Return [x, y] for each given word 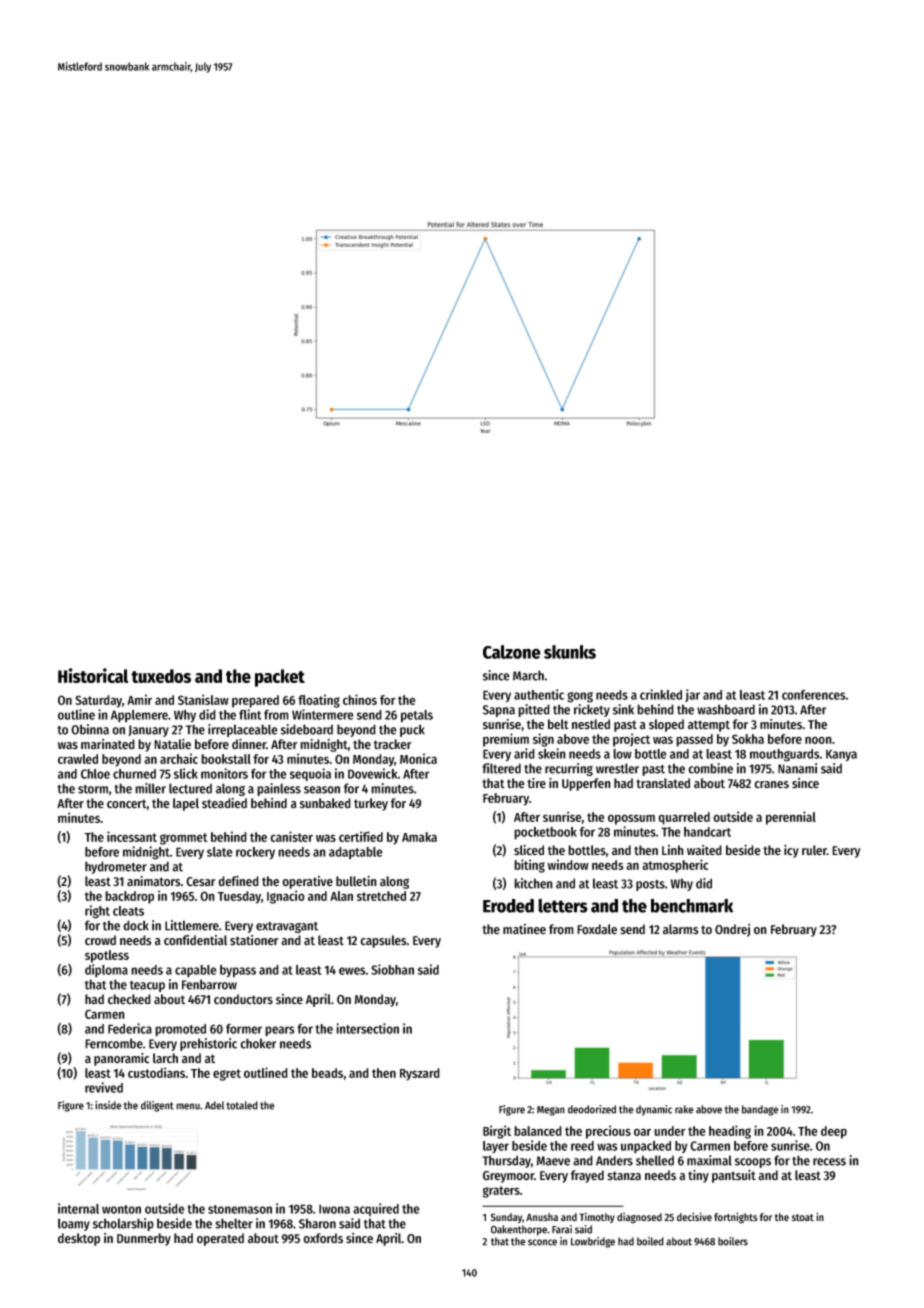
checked [129, 999]
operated [220, 1239]
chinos [360, 699]
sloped [666, 725]
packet [280, 678]
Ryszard [420, 1074]
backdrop [129, 897]
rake [684, 1109]
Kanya [841, 755]
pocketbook [545, 833]
